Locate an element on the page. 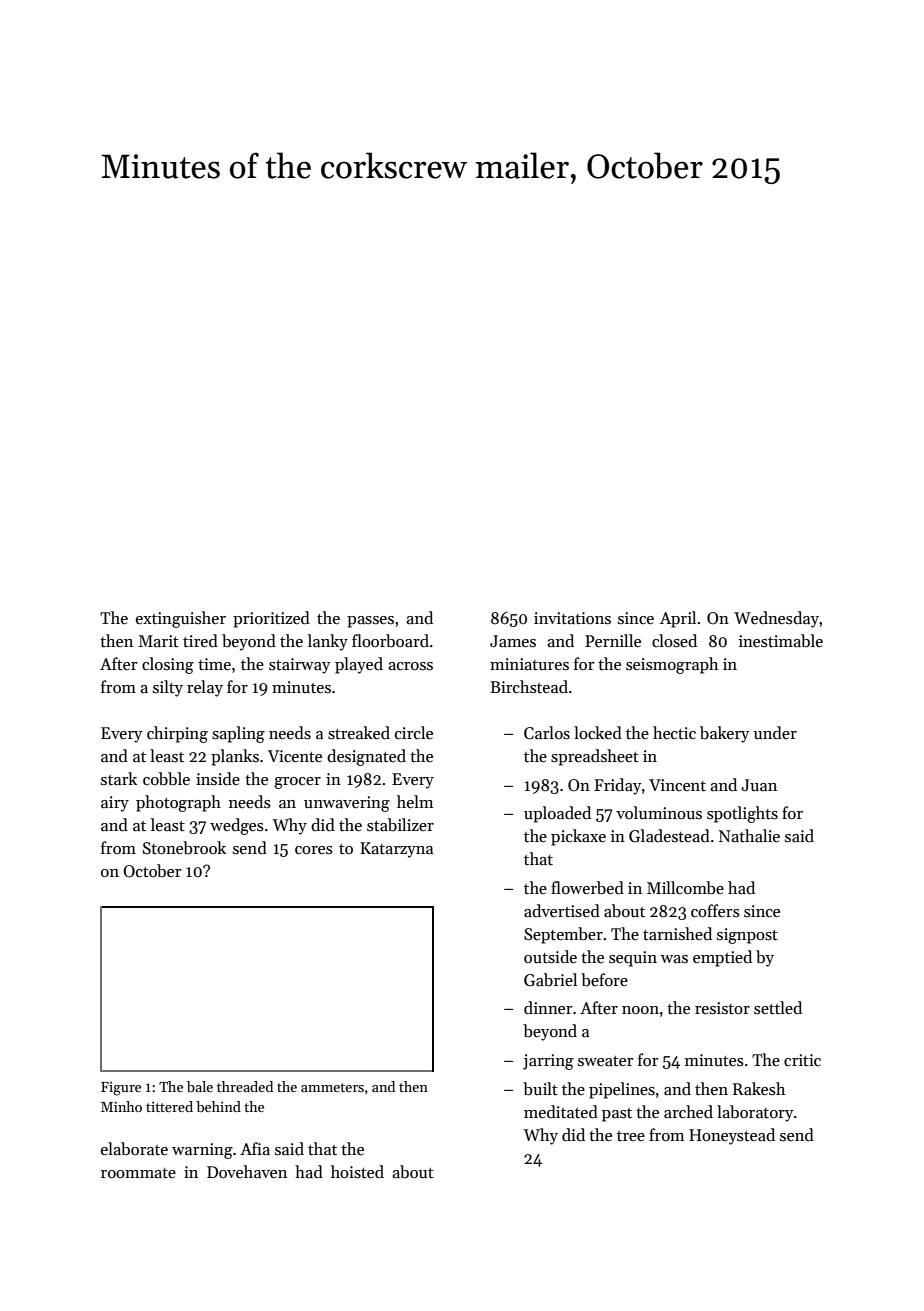  advertised is located at coordinates (562, 911).
